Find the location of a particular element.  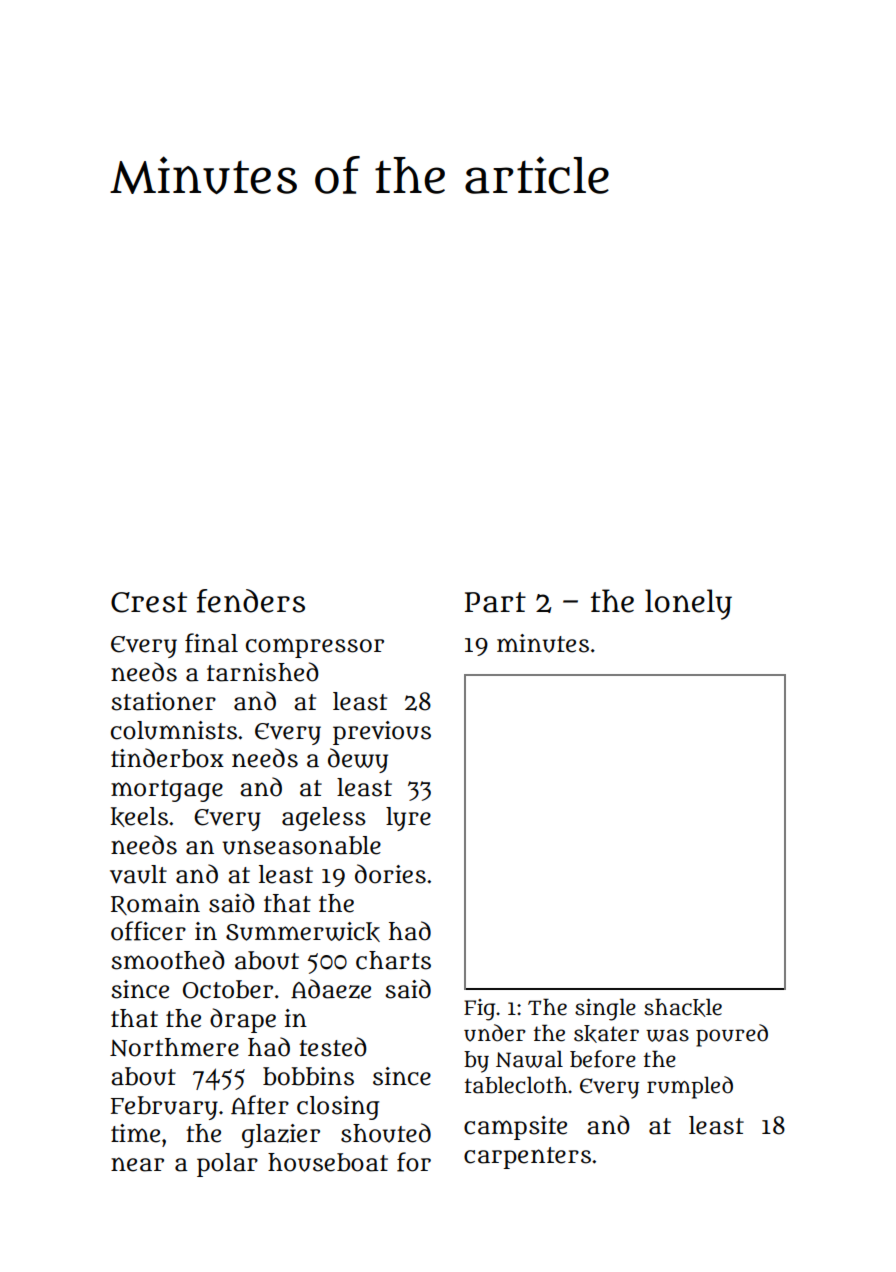

previous is located at coordinates (382, 733).
